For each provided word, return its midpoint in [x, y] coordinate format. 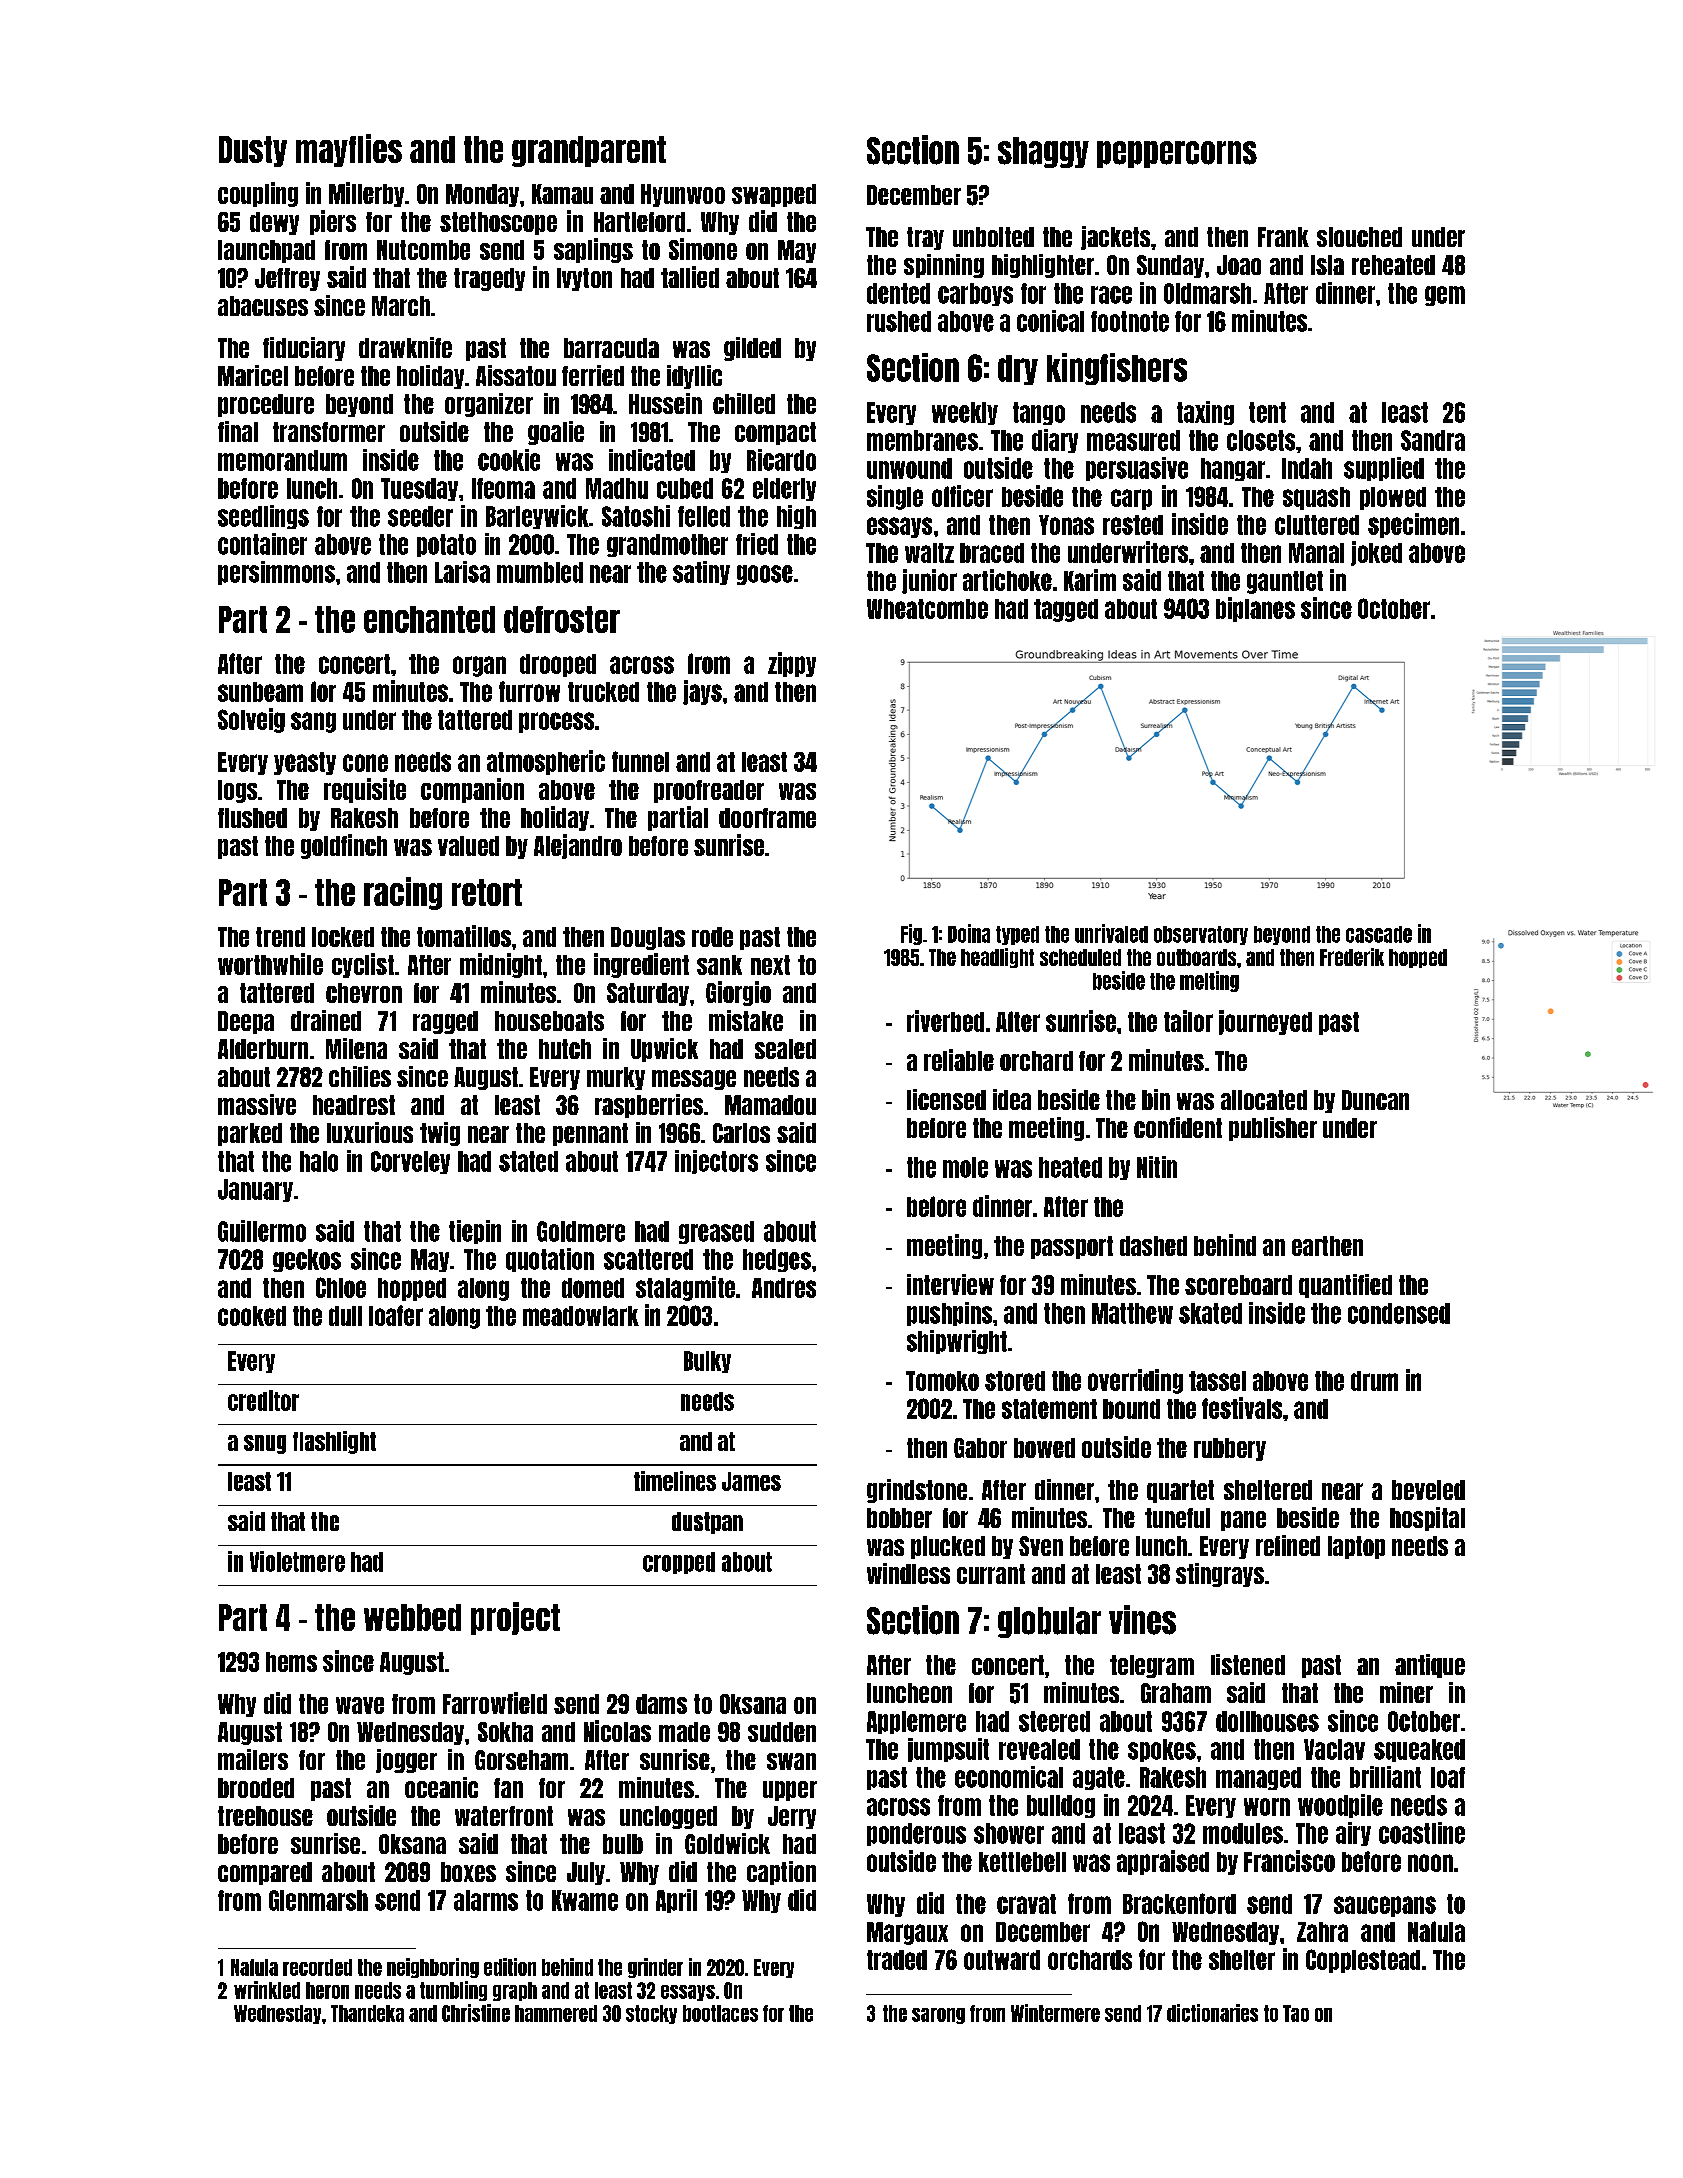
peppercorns [1177, 154]
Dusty [253, 151]
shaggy [1043, 152]
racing [403, 893]
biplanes [1255, 609]
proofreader [709, 791]
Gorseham [521, 1760]
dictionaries [1212, 2013]
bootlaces [720, 2013]
